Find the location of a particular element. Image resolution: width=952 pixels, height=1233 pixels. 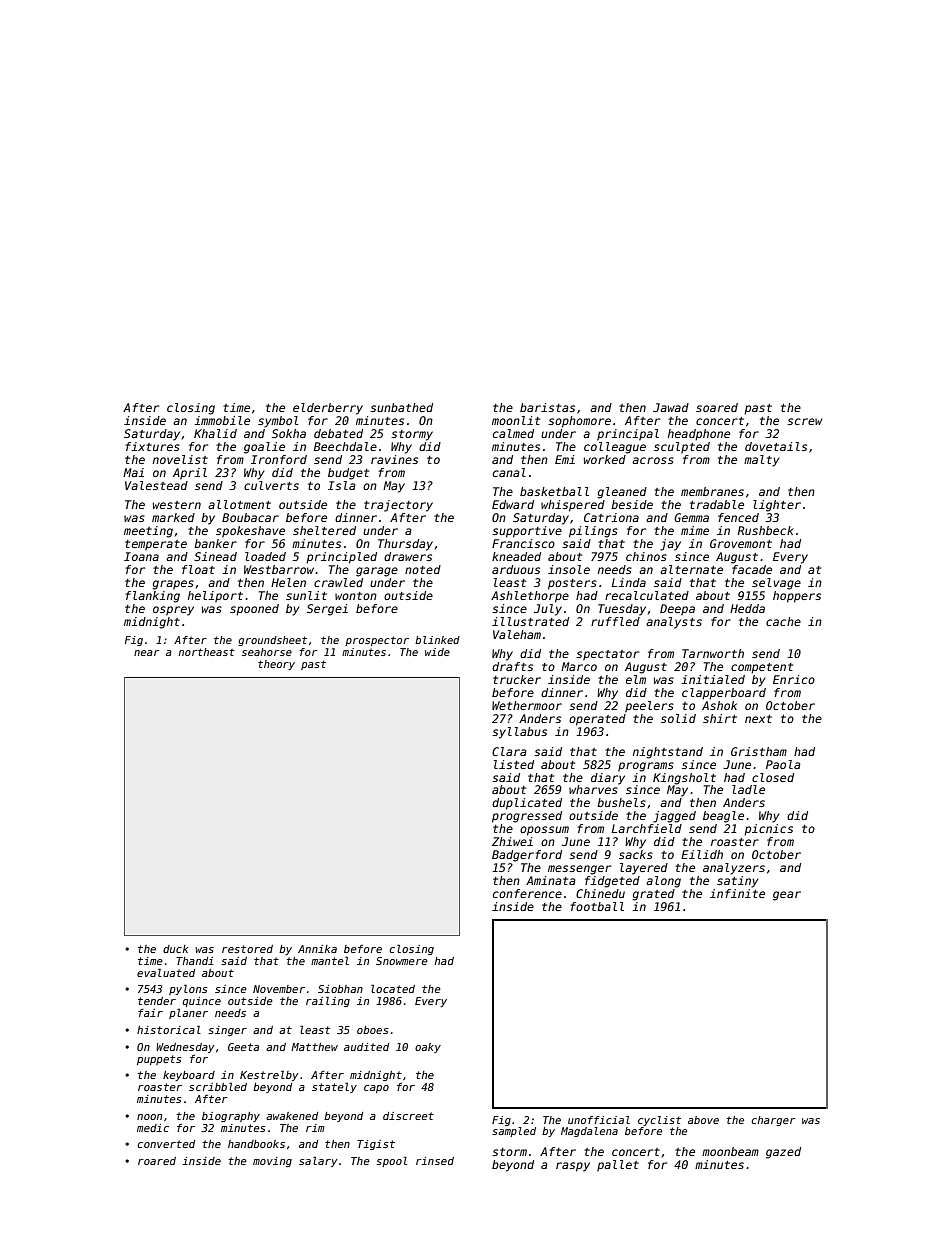

Tarnworth is located at coordinates (713, 653).
